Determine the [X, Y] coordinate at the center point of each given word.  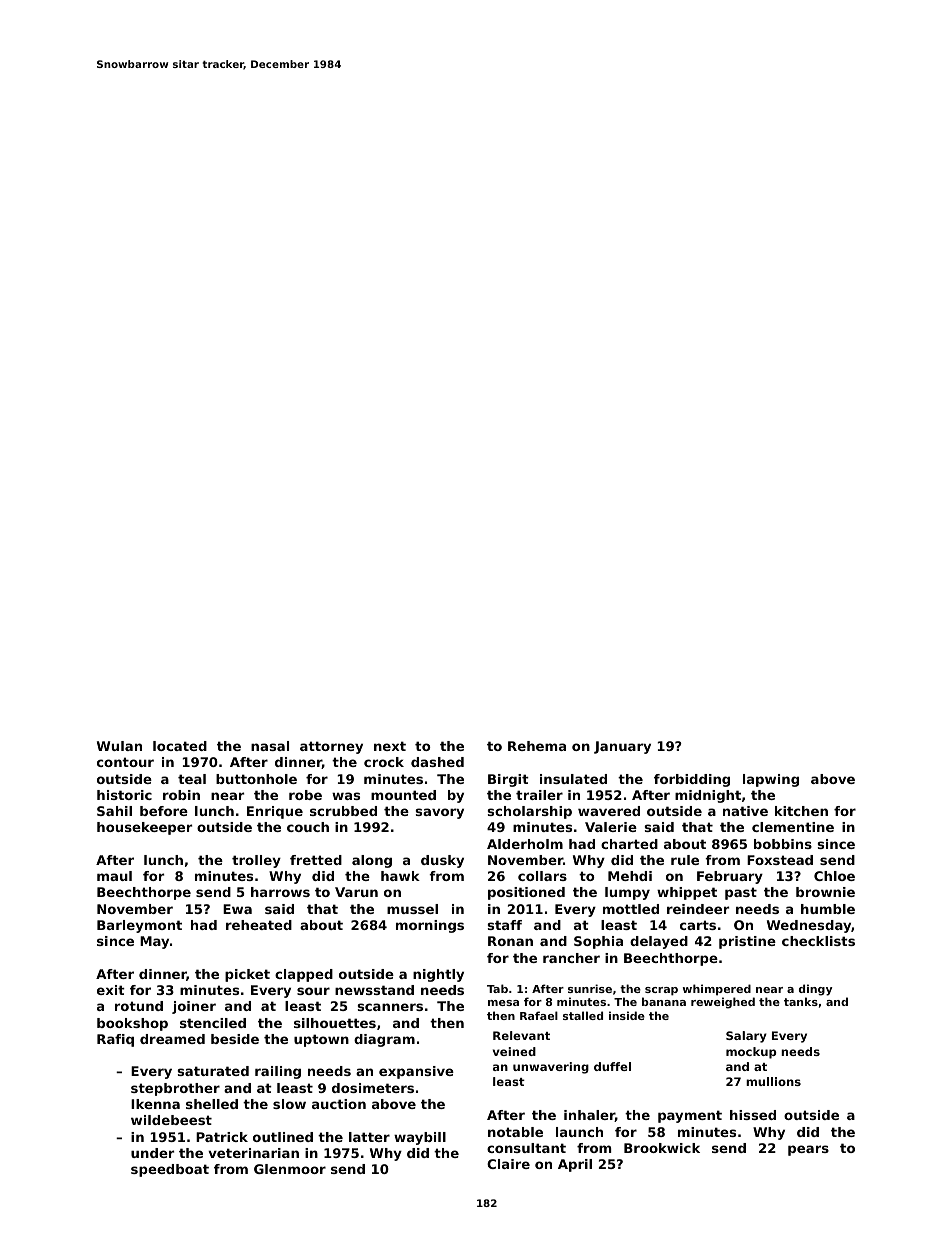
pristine [747, 942]
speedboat [170, 1170]
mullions [773, 1081]
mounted [403, 795]
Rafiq [115, 1040]
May [154, 942]
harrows [280, 892]
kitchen [801, 811]
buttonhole [256, 779]
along [372, 861]
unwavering [551, 1068]
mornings [430, 926]
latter [369, 1137]
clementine [793, 827]
